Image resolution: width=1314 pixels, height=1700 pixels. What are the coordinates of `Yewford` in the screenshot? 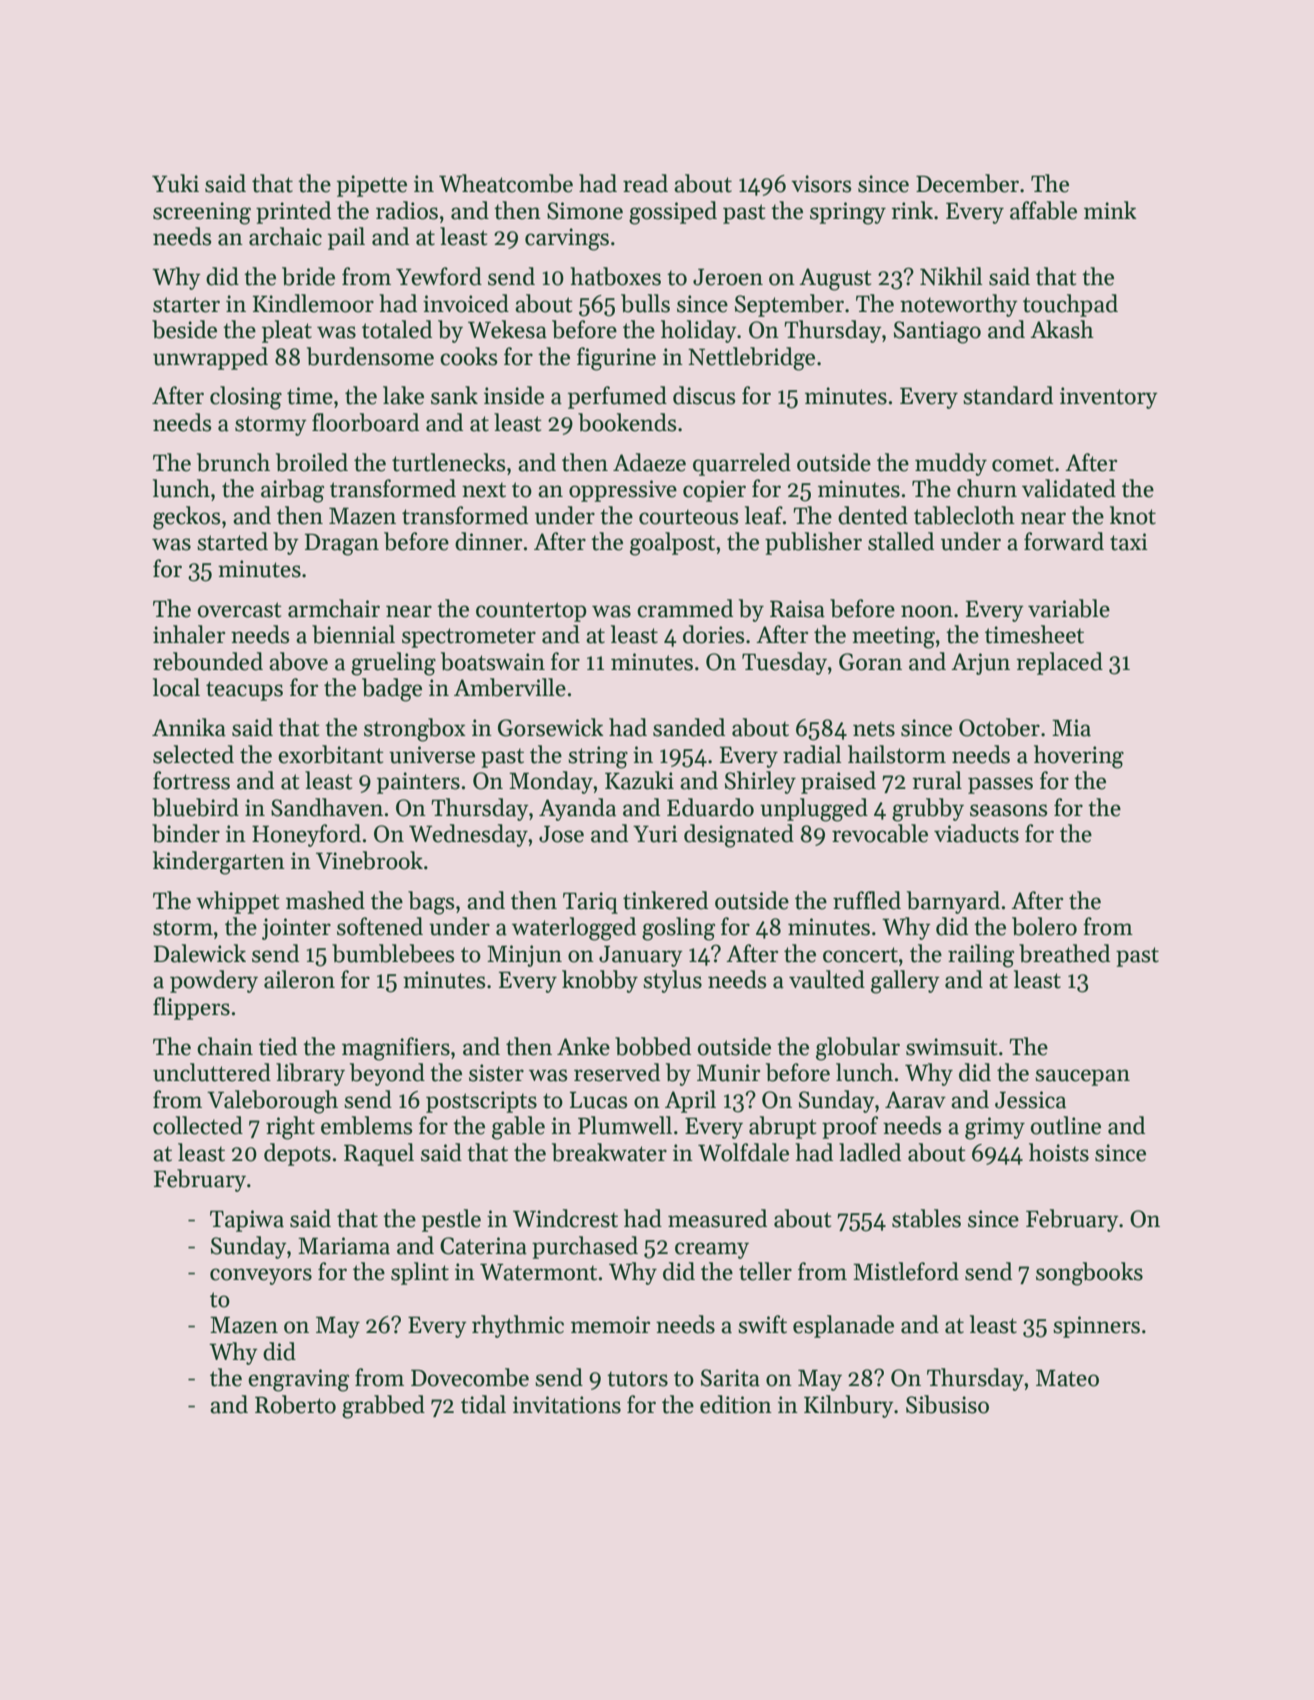 It's located at (439, 276).
